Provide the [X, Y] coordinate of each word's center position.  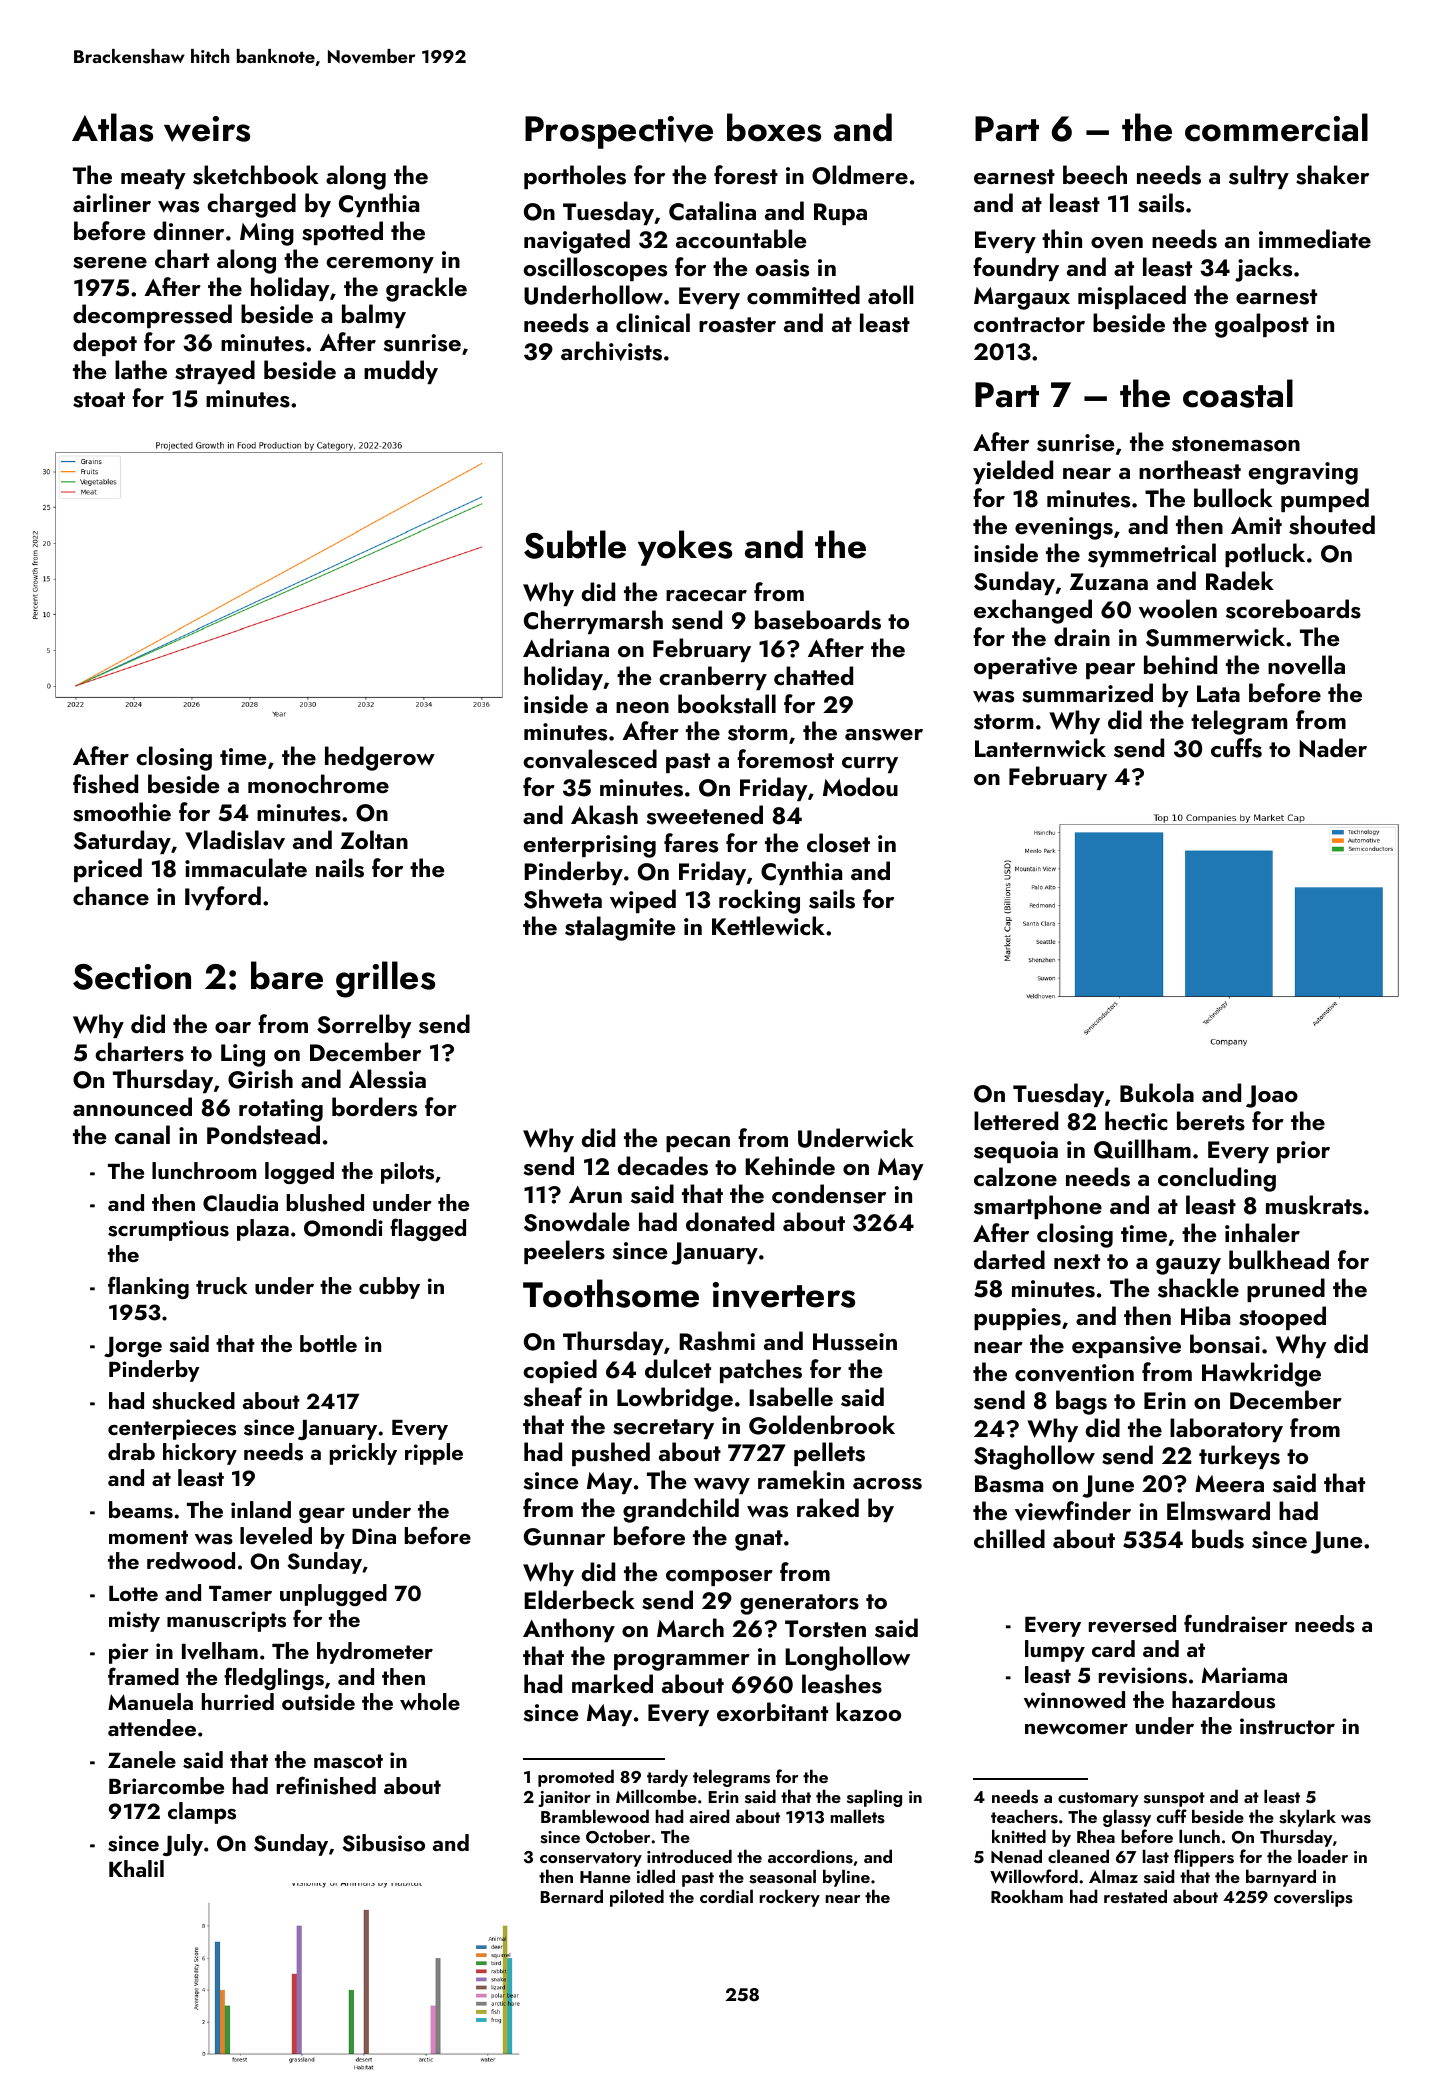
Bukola [1157, 1093]
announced [132, 1107]
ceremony [380, 265]
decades [663, 1166]
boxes [774, 127]
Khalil [136, 1868]
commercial [1276, 127]
